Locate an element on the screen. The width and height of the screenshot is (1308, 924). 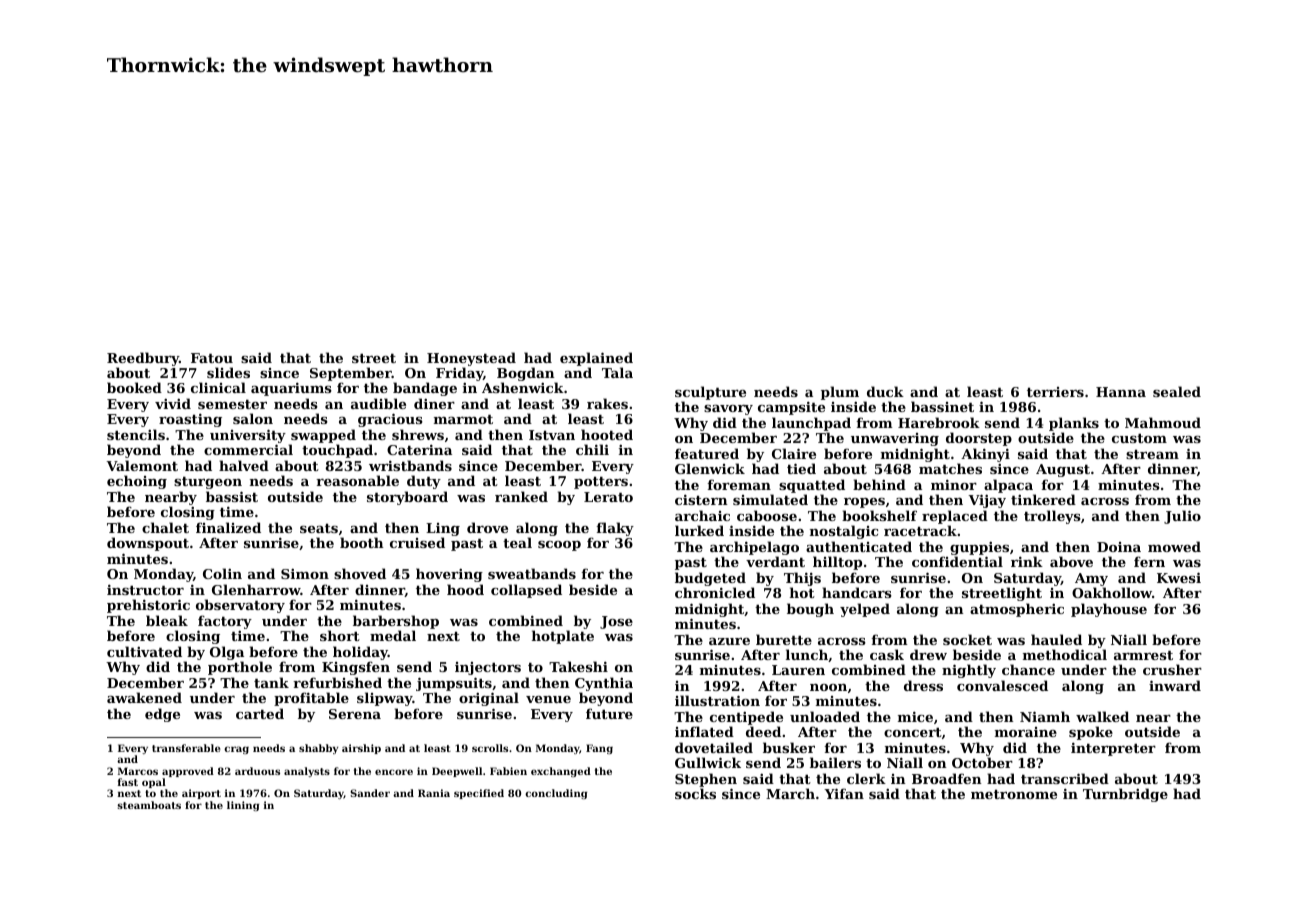
Takeshi is located at coordinates (578, 666).
